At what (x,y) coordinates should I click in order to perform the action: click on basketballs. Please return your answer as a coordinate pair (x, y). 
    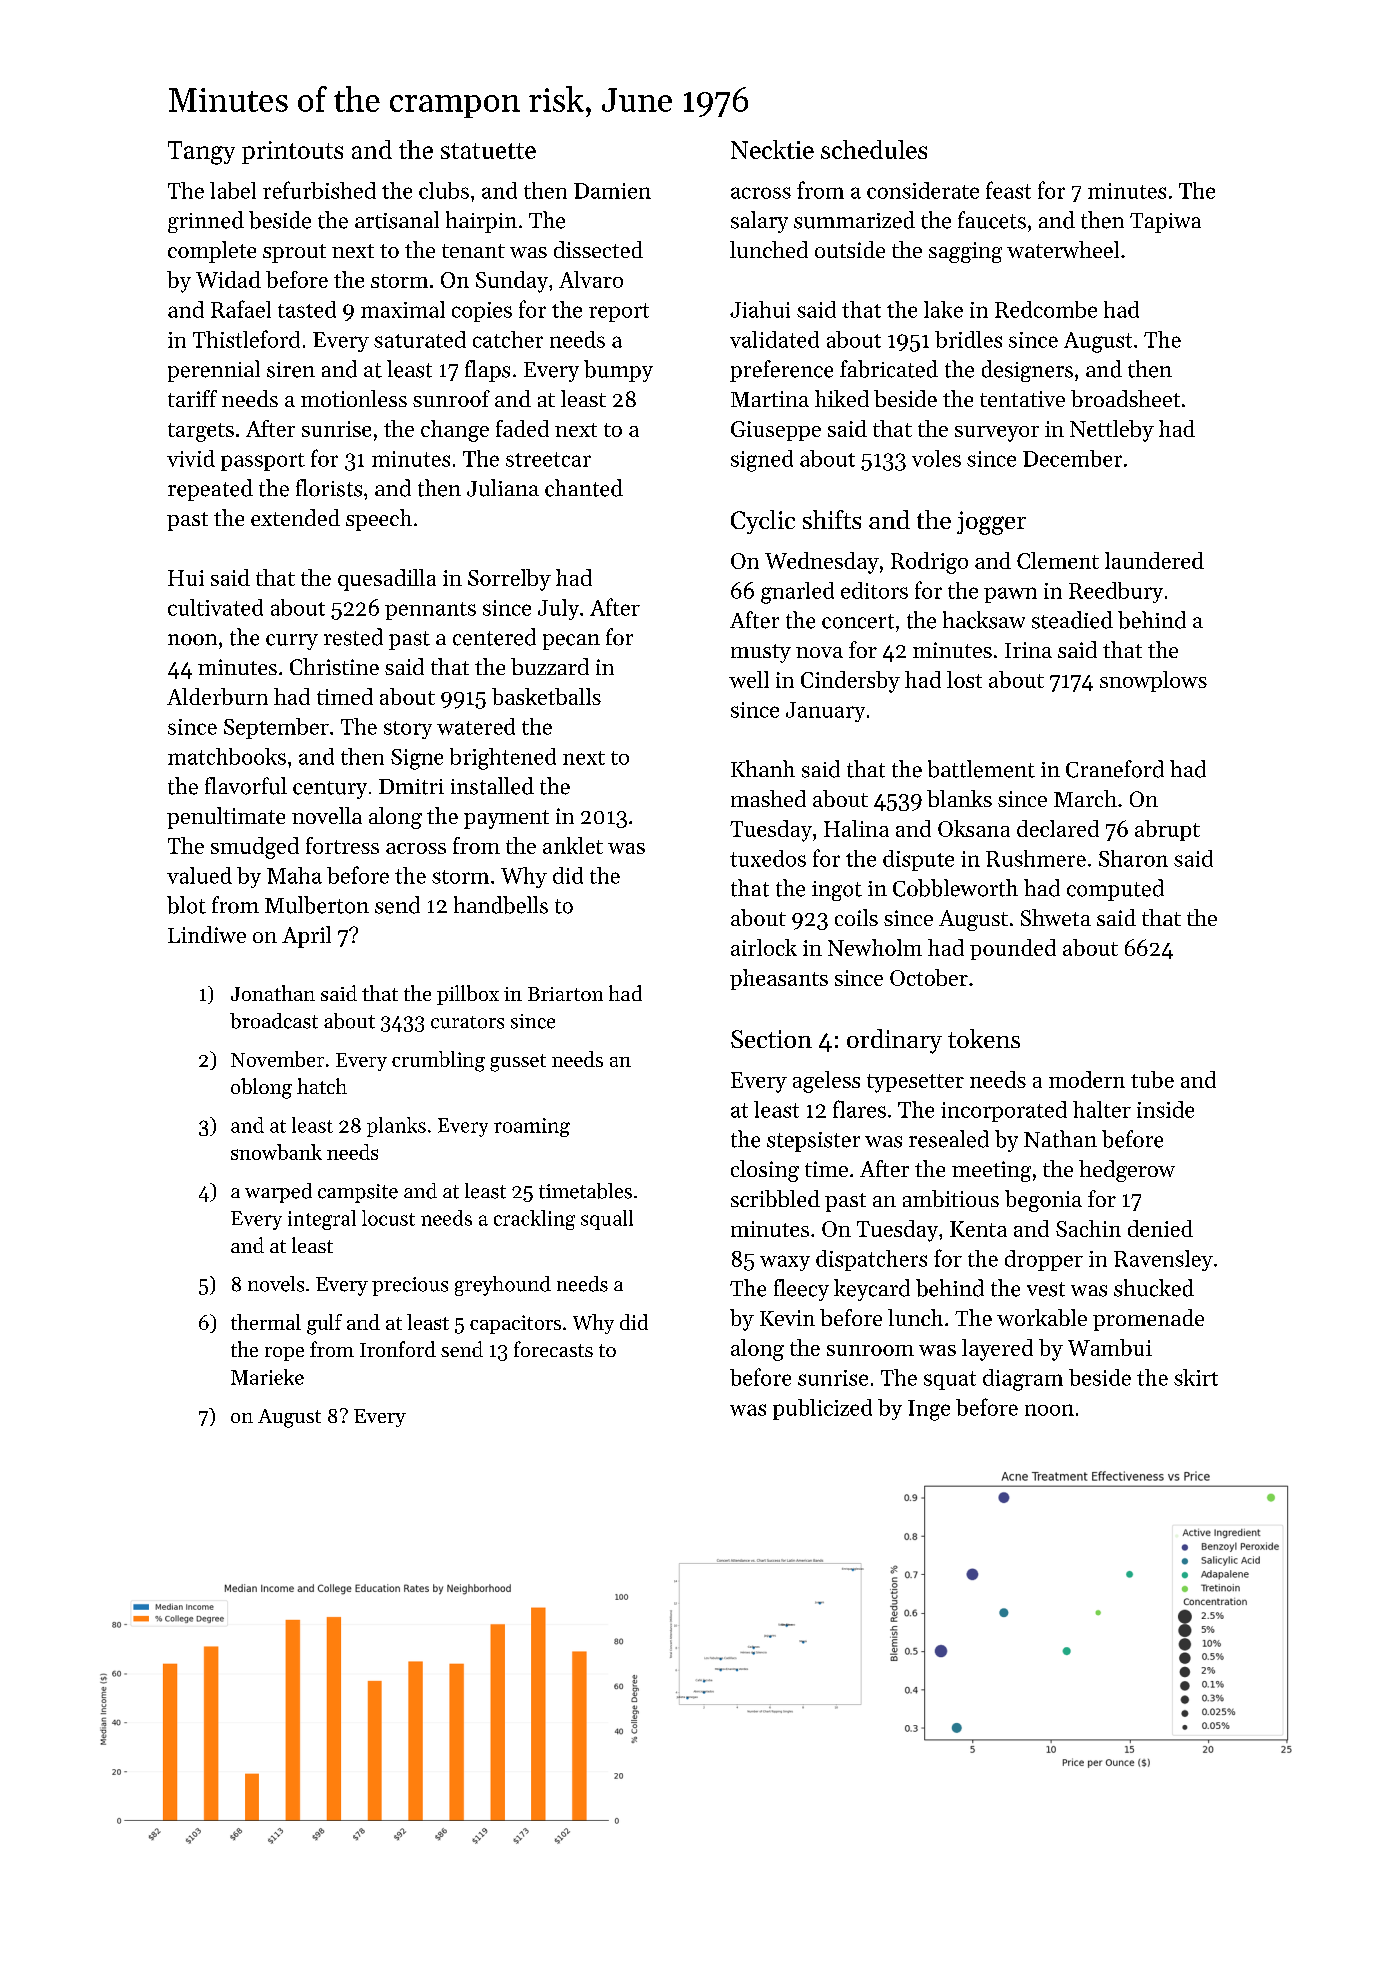
    Looking at the image, I should click on (546, 696).
